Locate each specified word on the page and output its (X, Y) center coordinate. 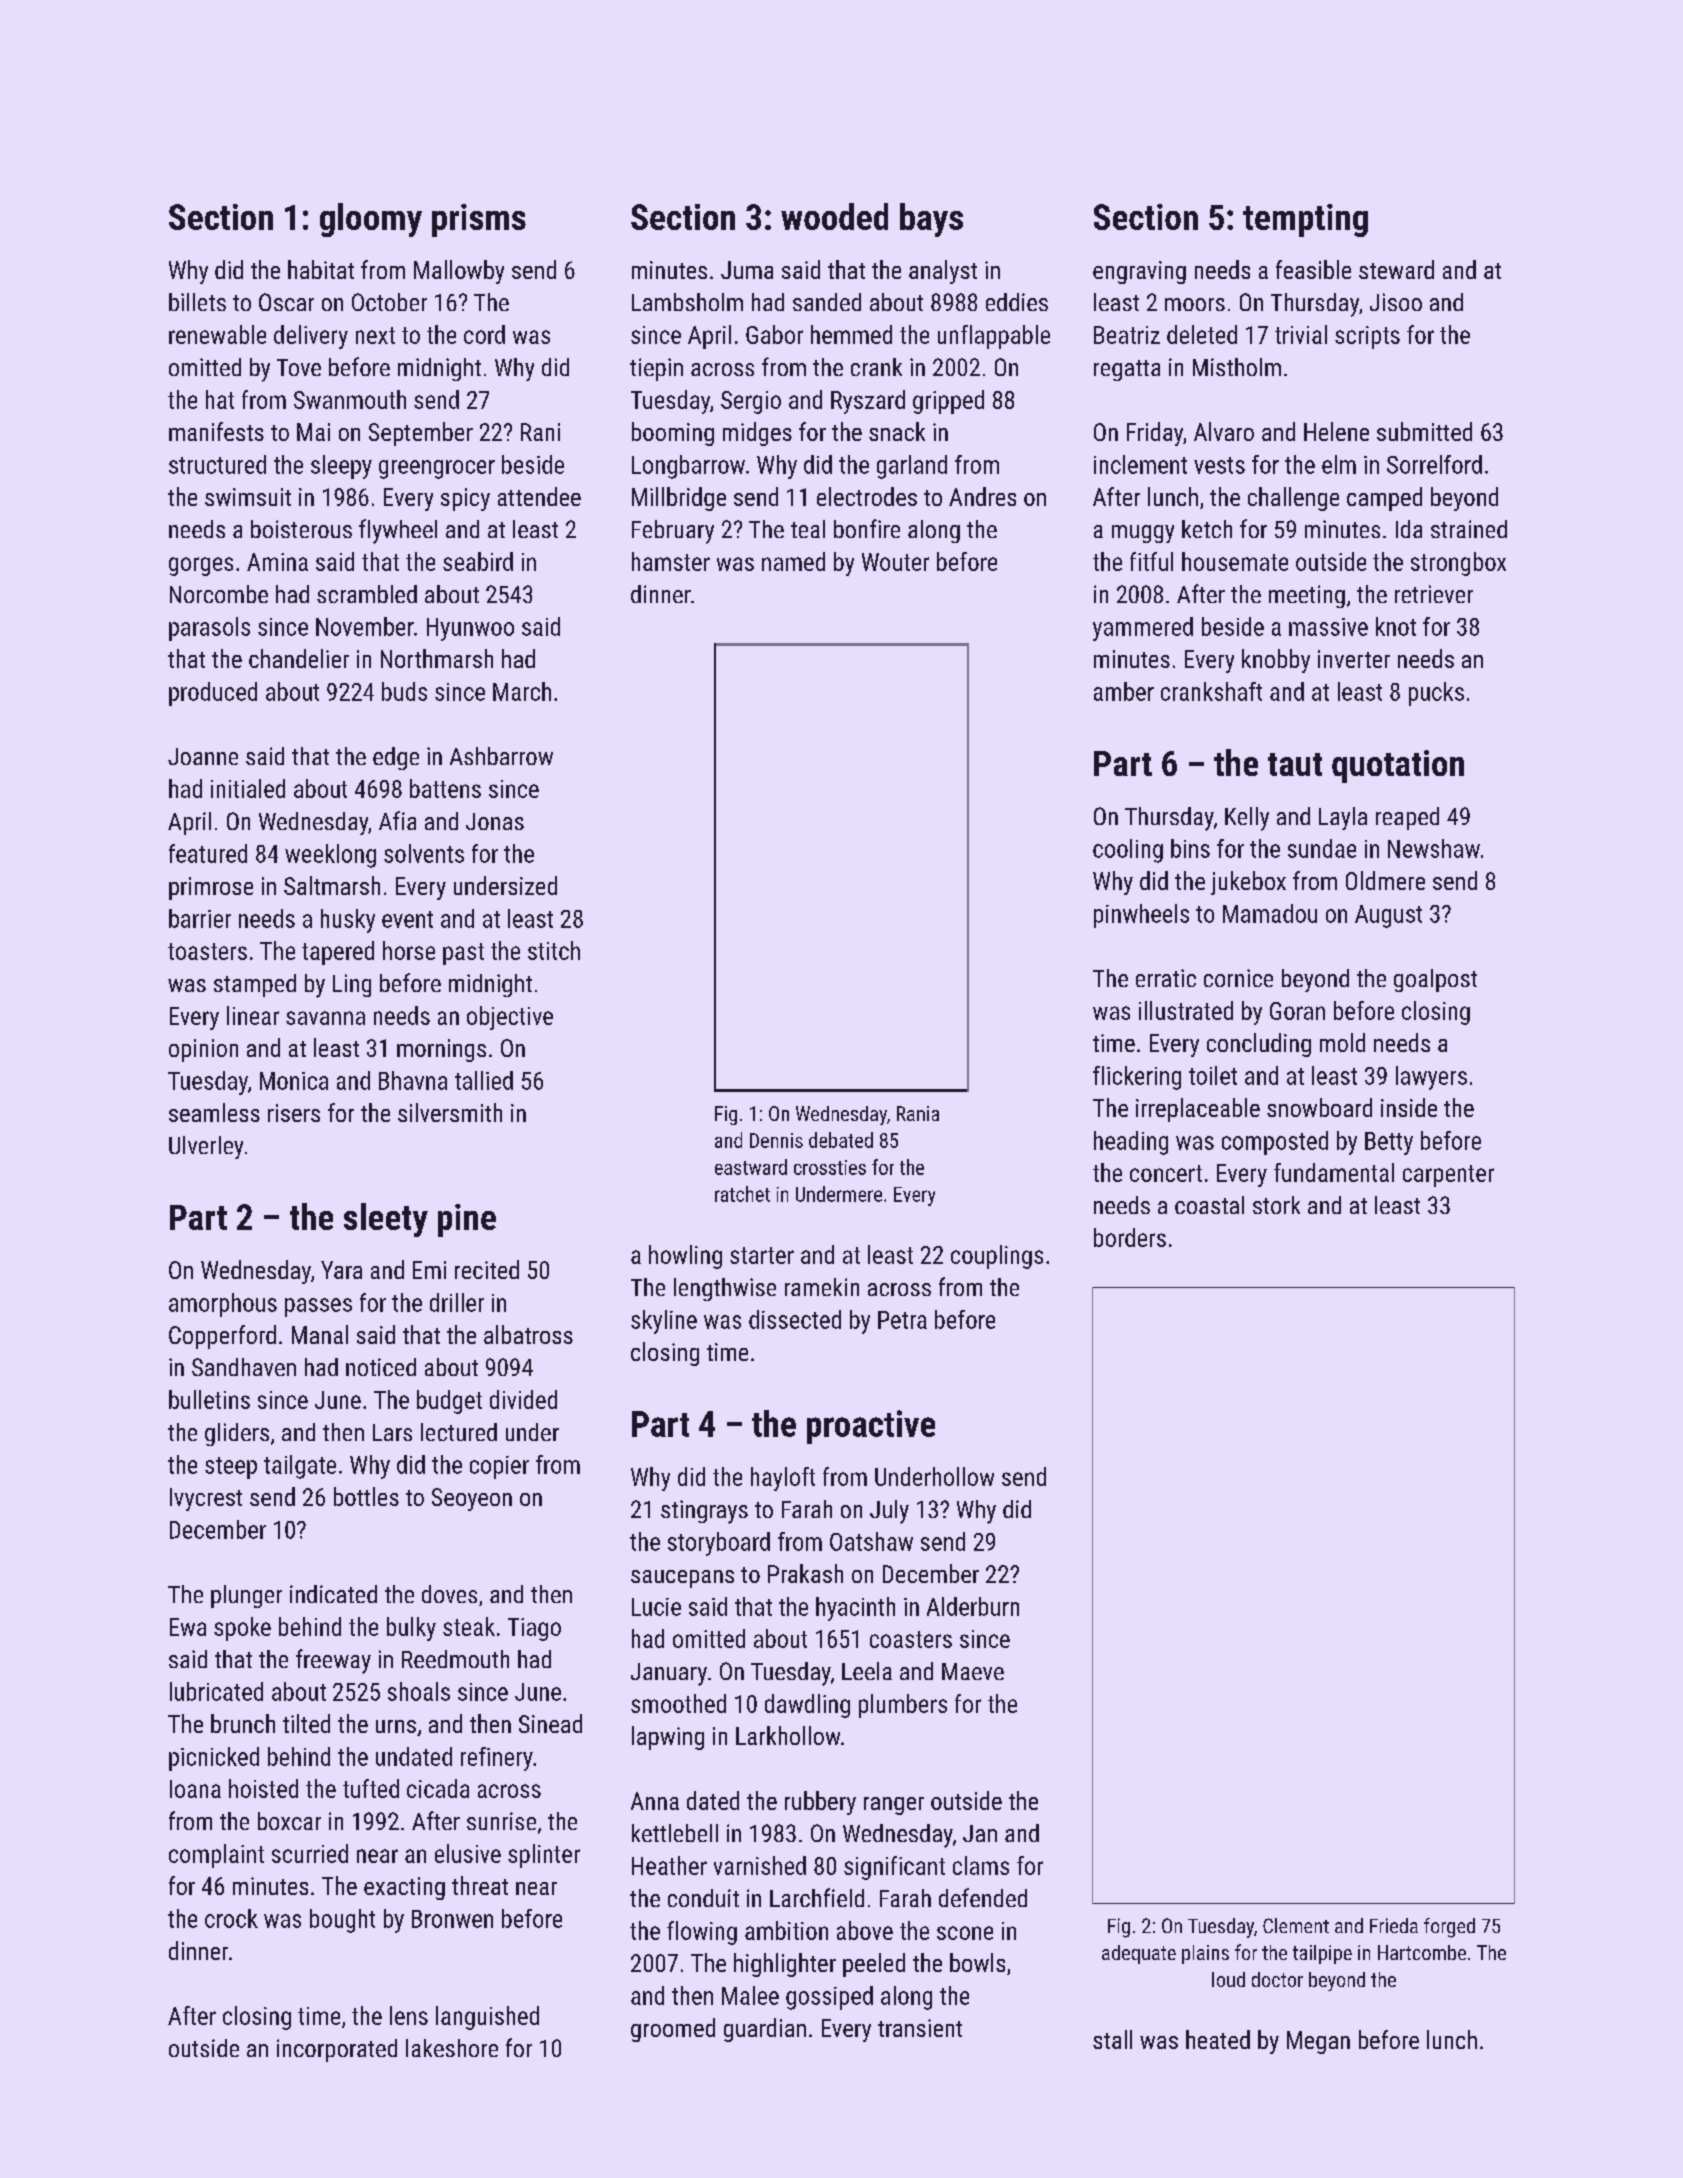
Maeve (973, 1671)
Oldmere (1385, 880)
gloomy (371, 220)
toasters (207, 951)
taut (1295, 764)
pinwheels (1141, 916)
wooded (834, 216)
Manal (320, 1334)
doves (449, 1594)
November (365, 626)
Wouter (895, 562)
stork (1276, 1205)
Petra (902, 1320)
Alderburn (973, 1606)
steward (1396, 269)
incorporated (337, 2050)
